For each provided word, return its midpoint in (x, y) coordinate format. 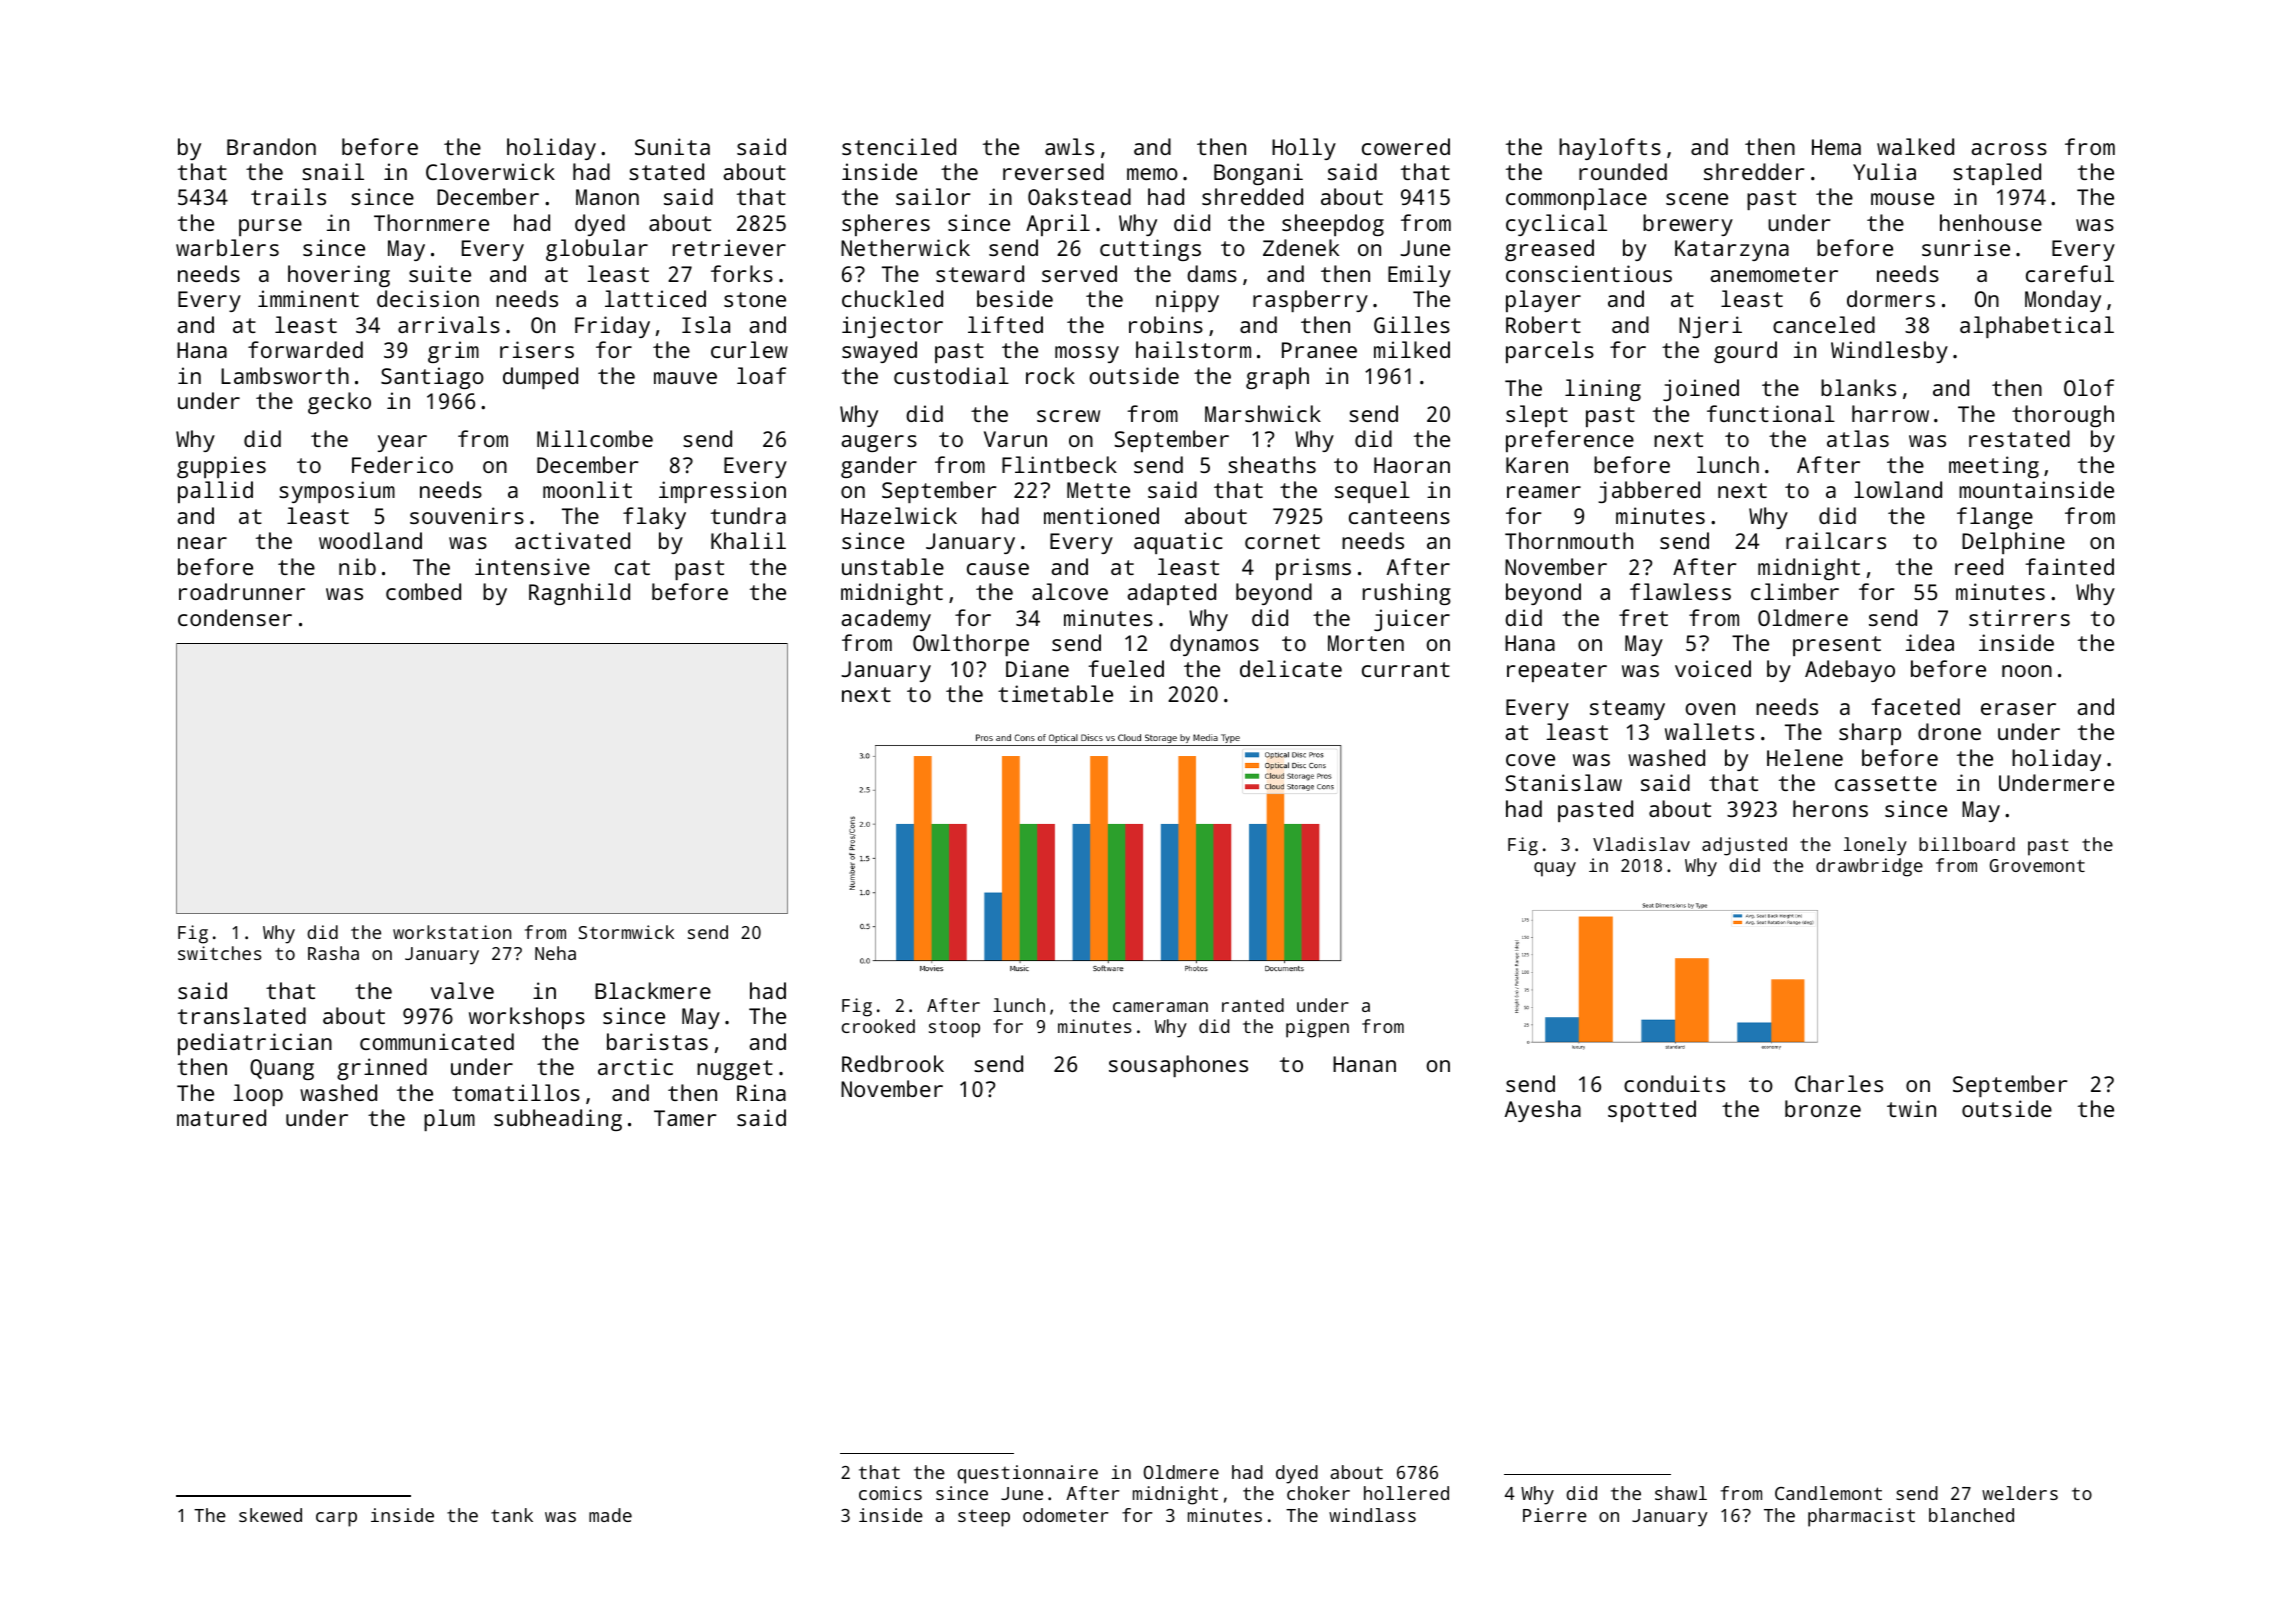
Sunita (672, 146)
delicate (1291, 668)
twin (1911, 1108)
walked (1915, 146)
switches (220, 953)
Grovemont (2037, 865)
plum (449, 1120)
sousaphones (1178, 1066)
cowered (1406, 146)
